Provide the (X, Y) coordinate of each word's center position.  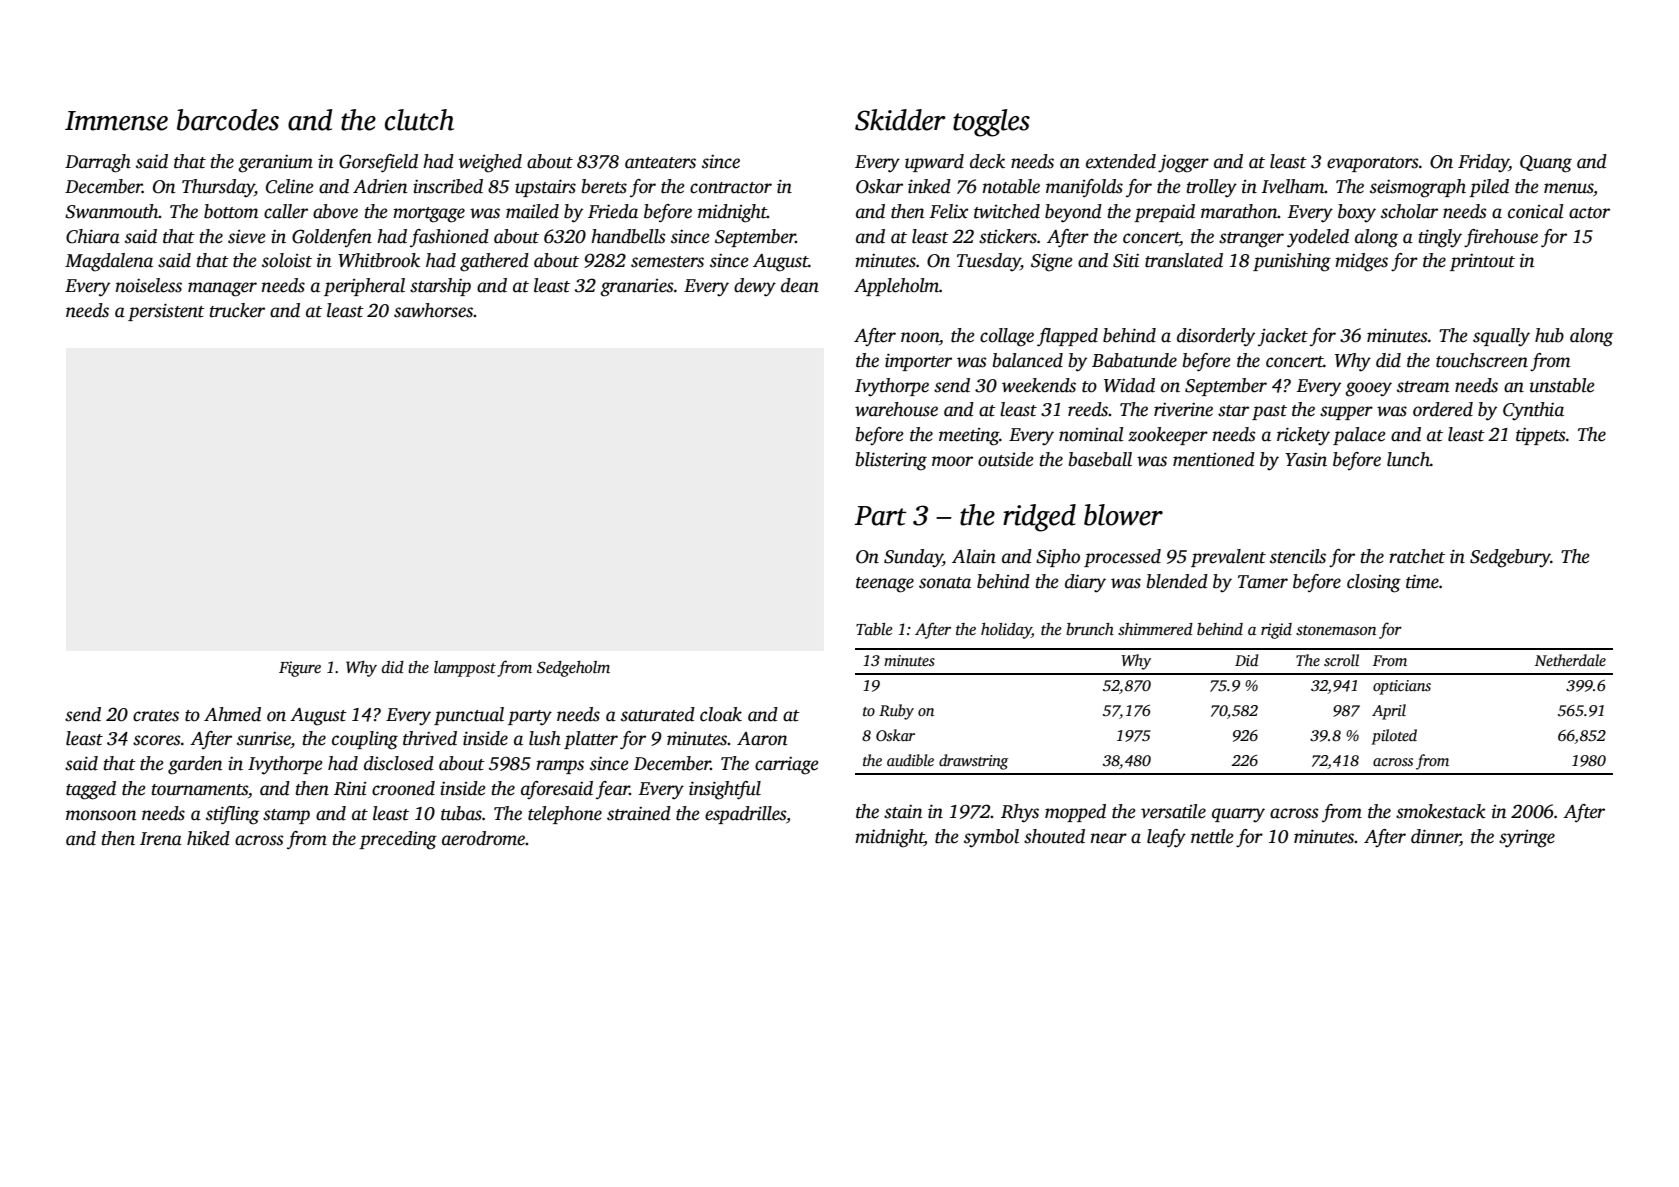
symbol (991, 838)
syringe (1527, 839)
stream (1423, 387)
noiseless (149, 285)
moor (952, 461)
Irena (161, 839)
